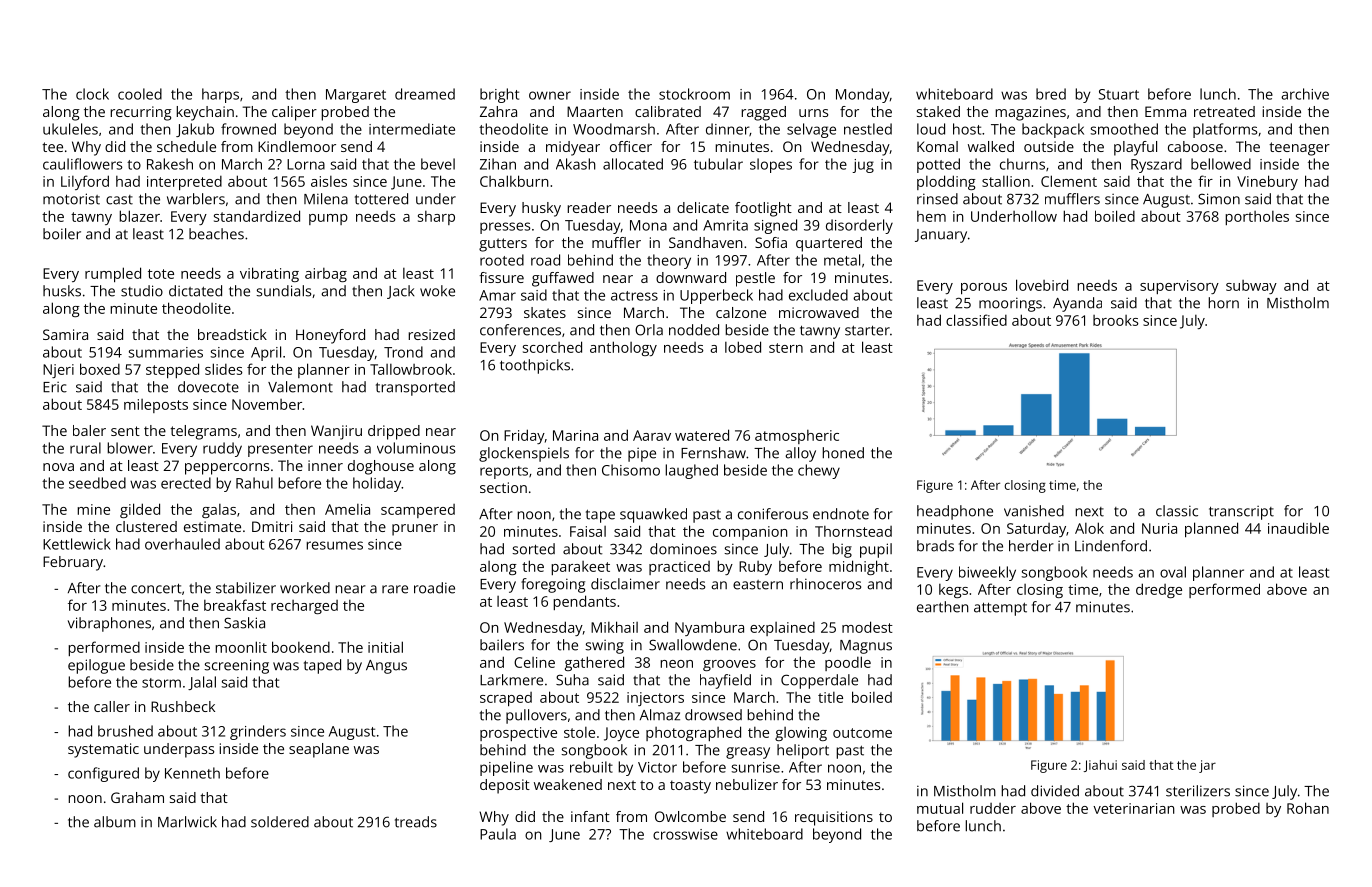 The width and height of the screenshot is (1372, 887). What do you see at coordinates (1030, 113) in the screenshot?
I see `magazines` at bounding box center [1030, 113].
